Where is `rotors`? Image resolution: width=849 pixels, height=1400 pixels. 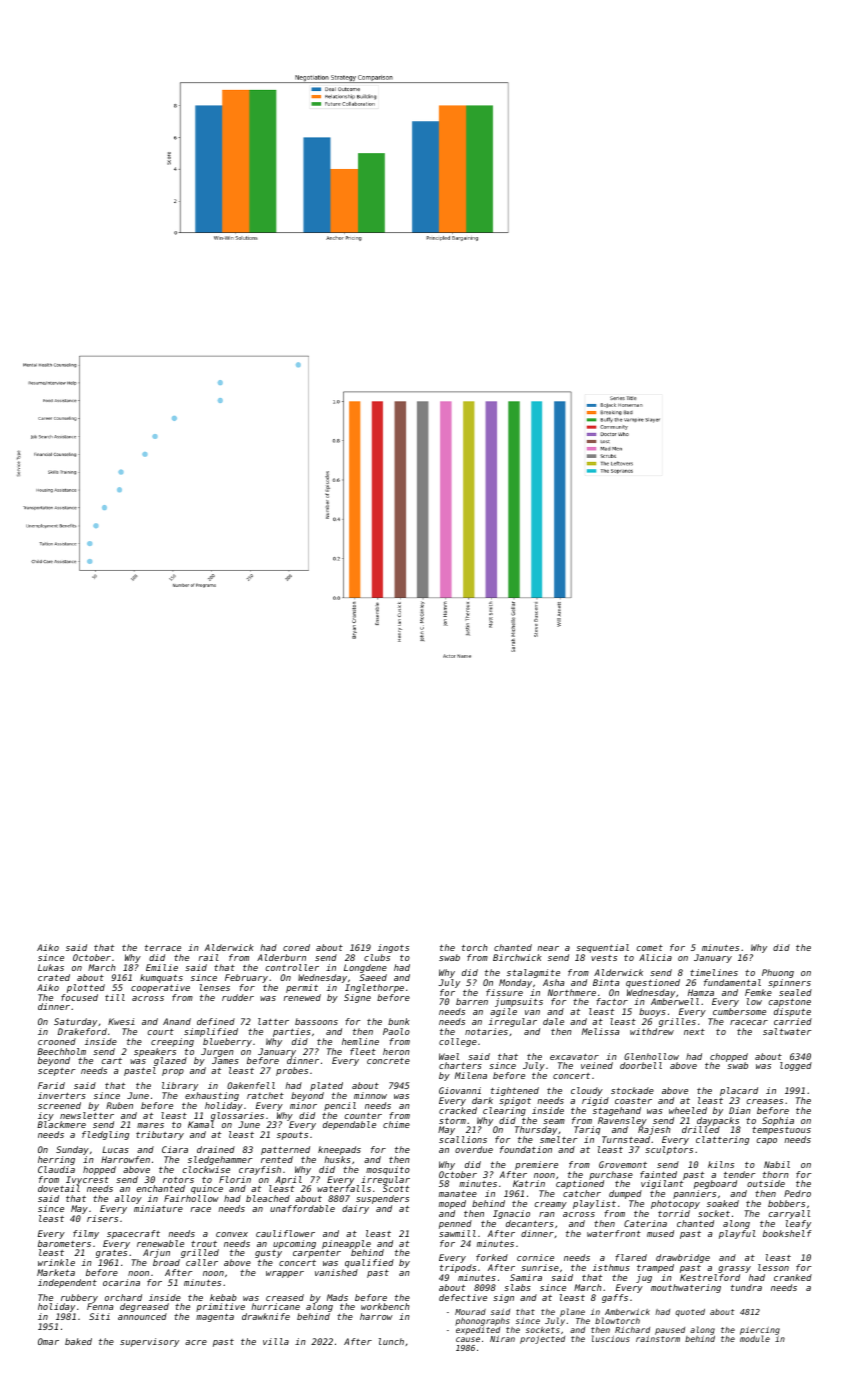
rotors is located at coordinates (178, 1180).
